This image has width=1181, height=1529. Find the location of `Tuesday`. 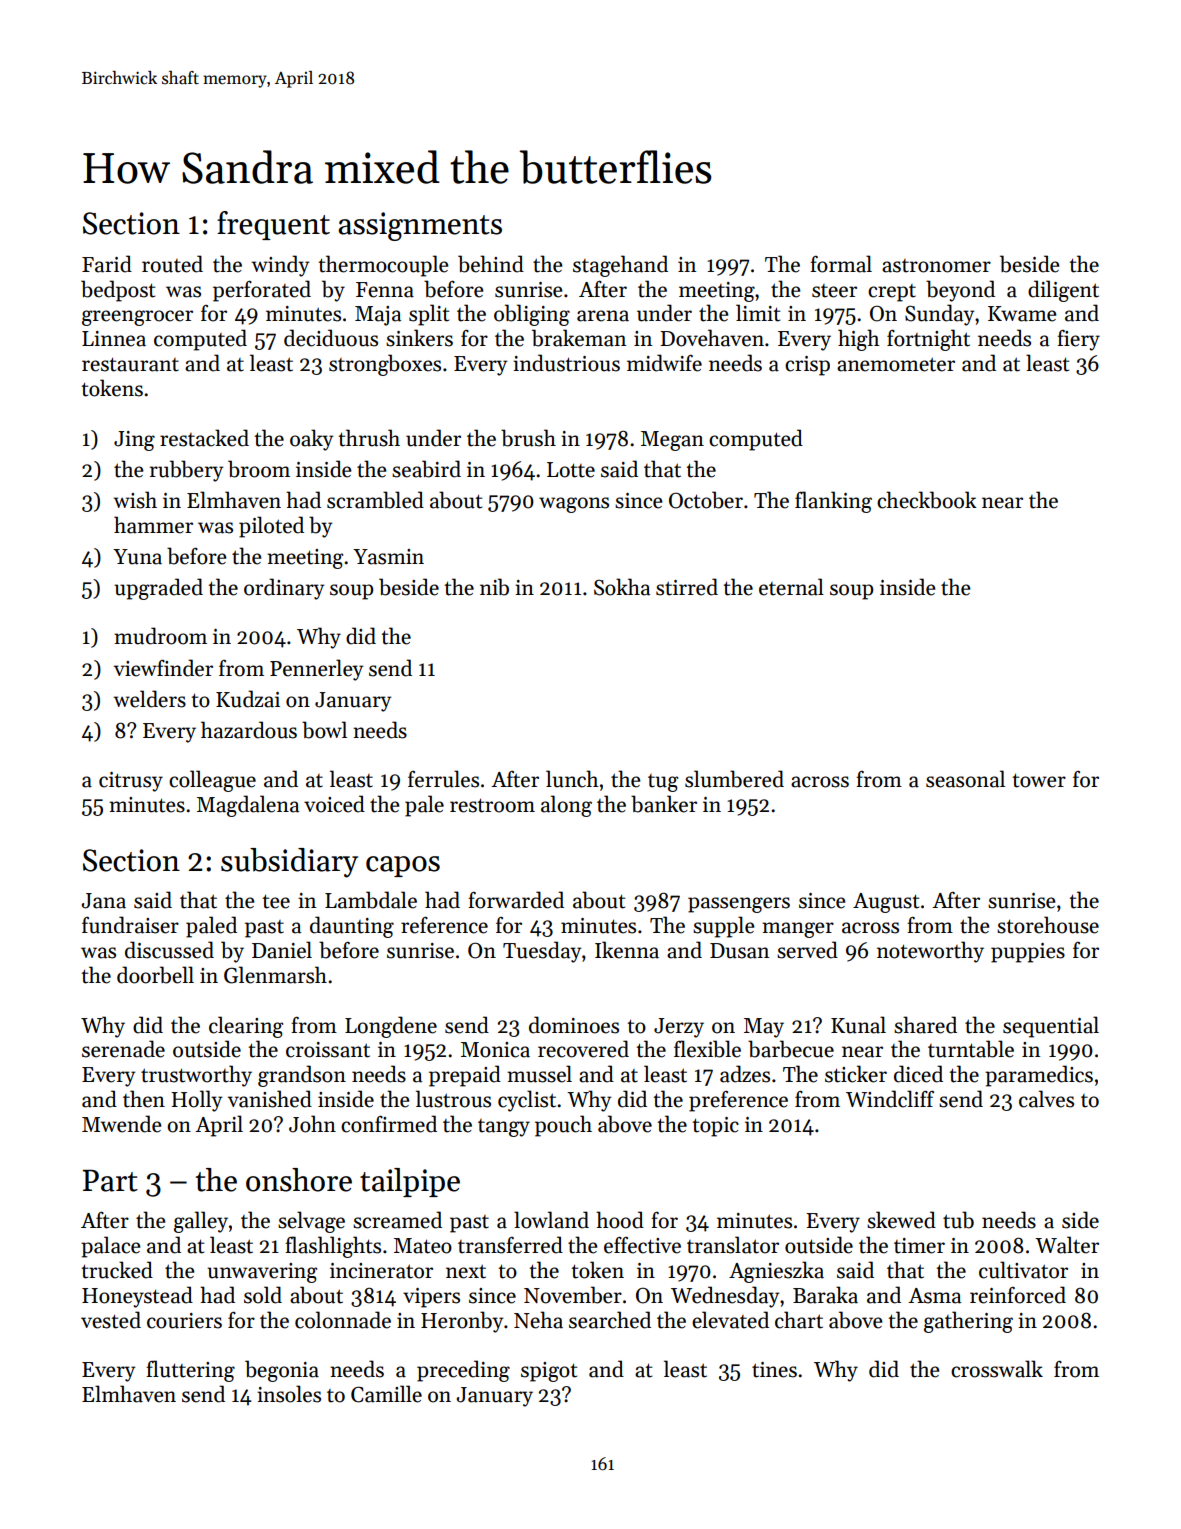

Tuesday is located at coordinates (542, 952).
